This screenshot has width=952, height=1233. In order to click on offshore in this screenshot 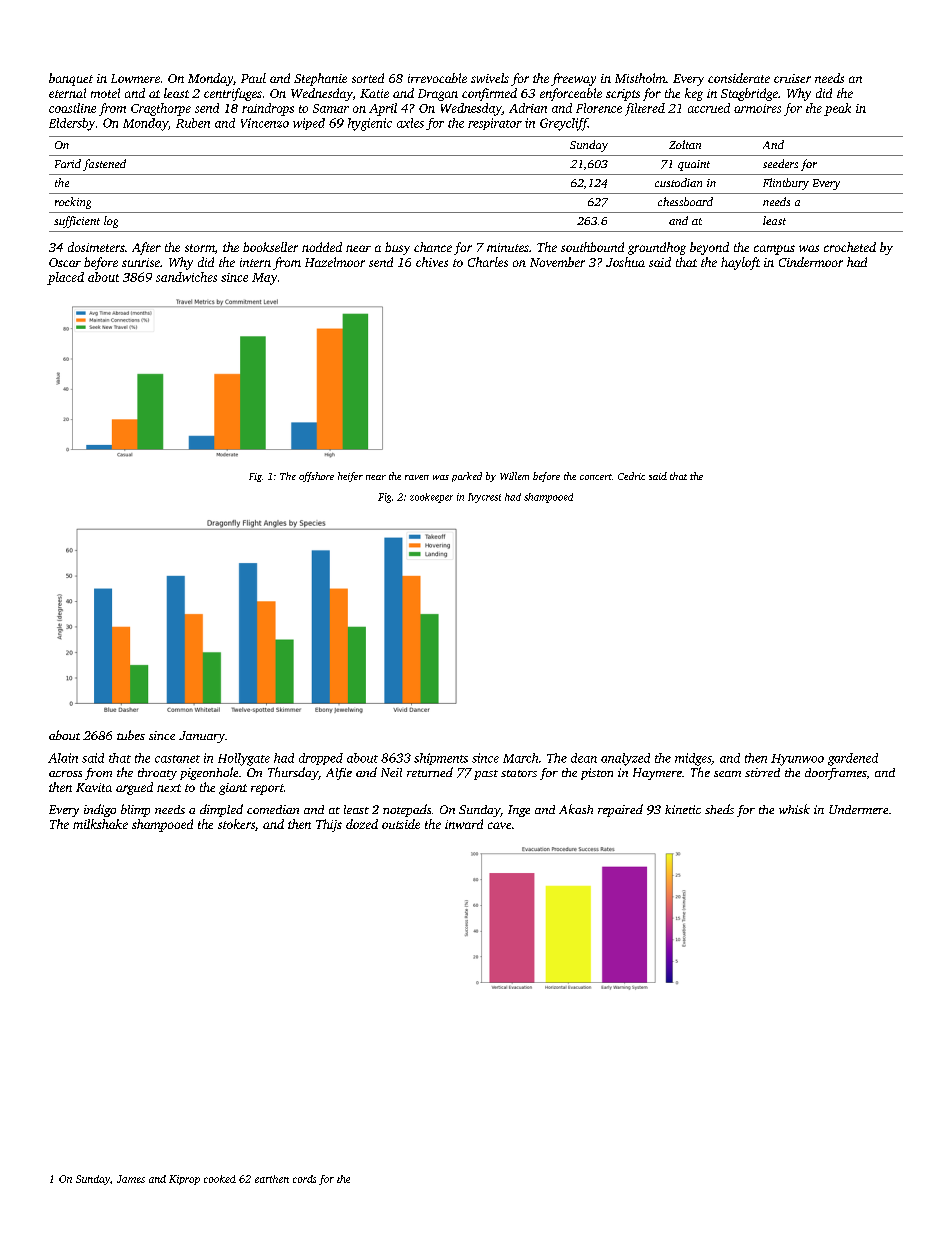, I will do `click(316, 477)`.
